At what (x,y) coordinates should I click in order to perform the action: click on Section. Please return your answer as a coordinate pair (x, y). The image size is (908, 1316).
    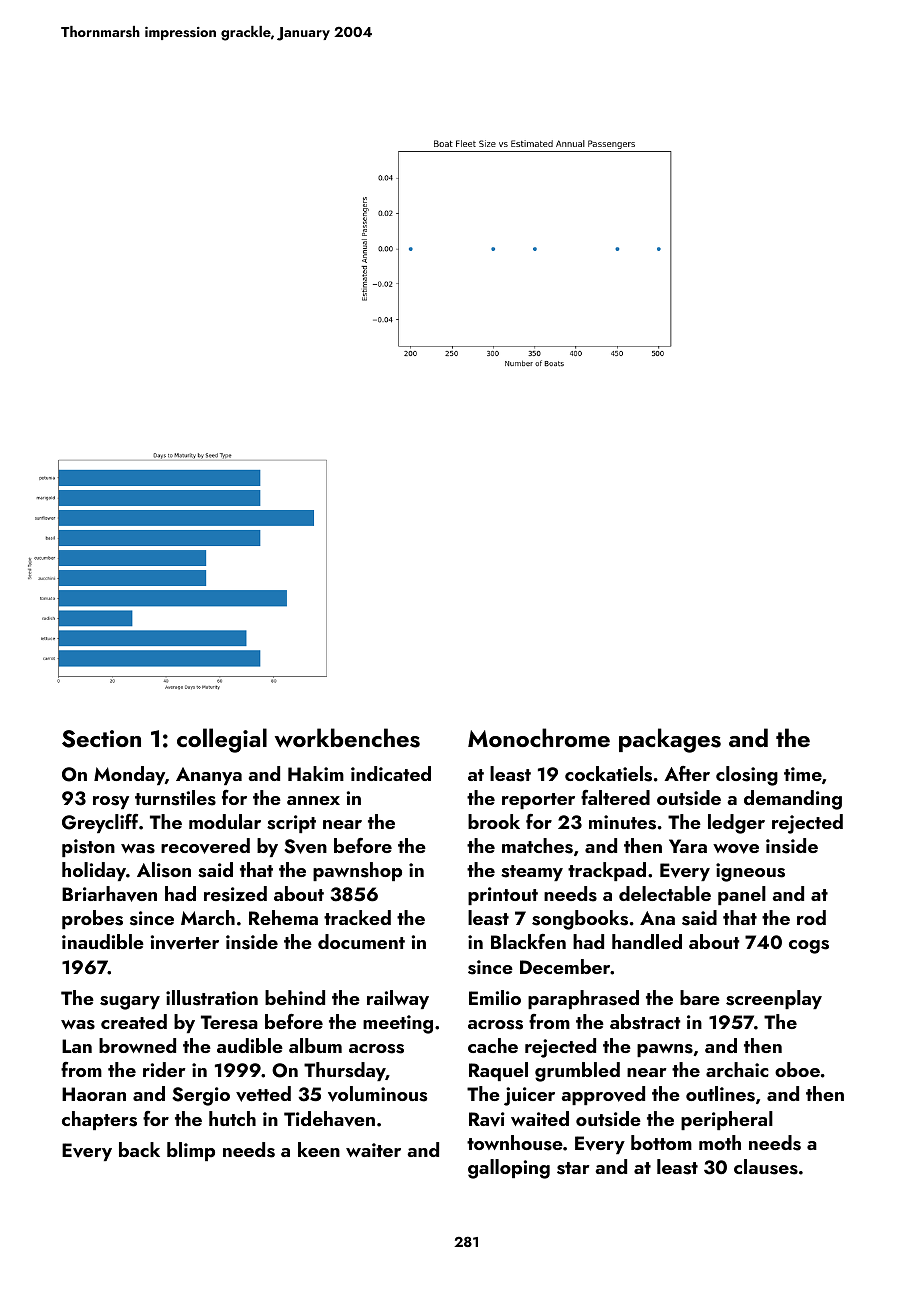
    Looking at the image, I should click on (101, 739).
